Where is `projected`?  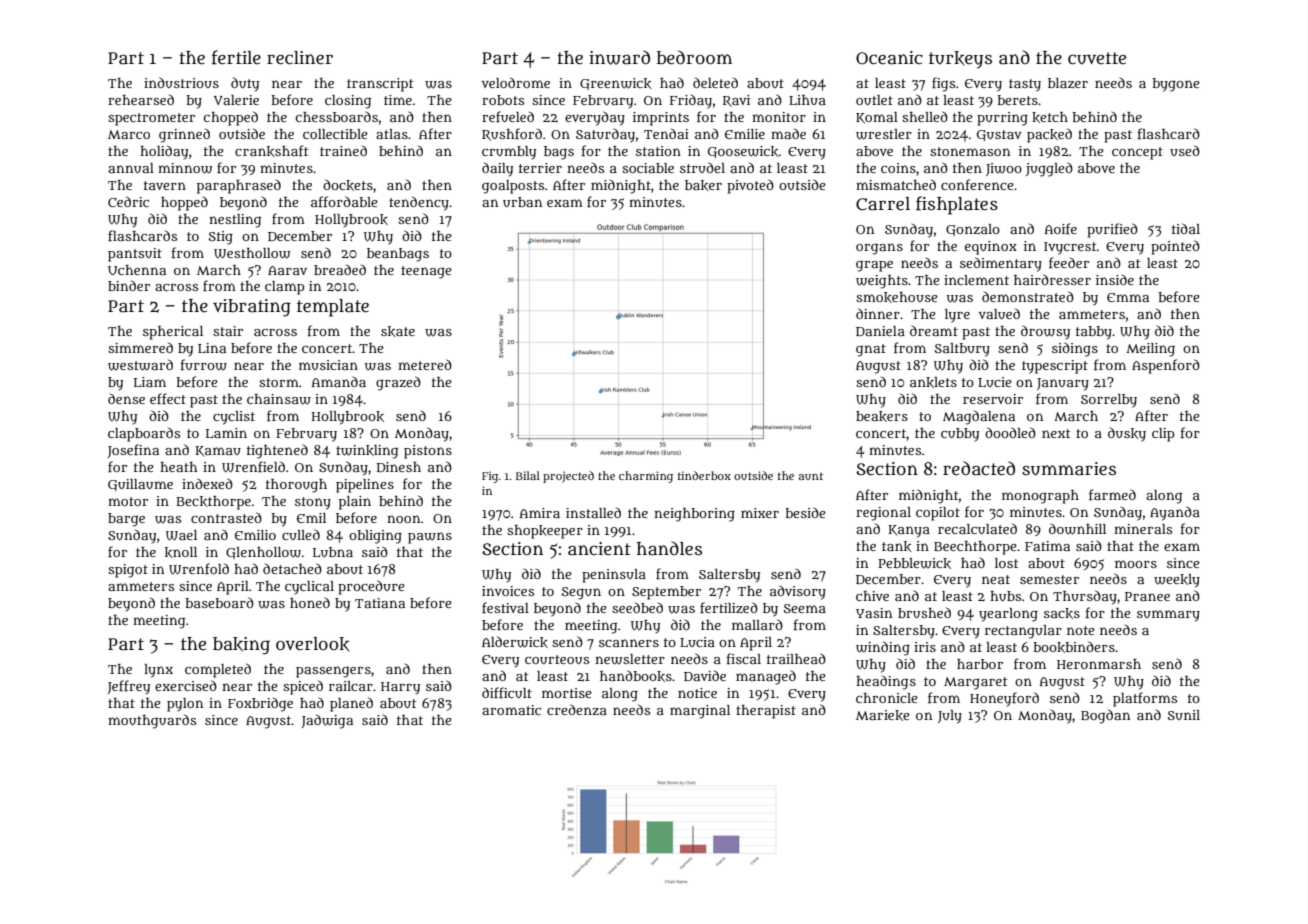
projected is located at coordinates (568, 477).
